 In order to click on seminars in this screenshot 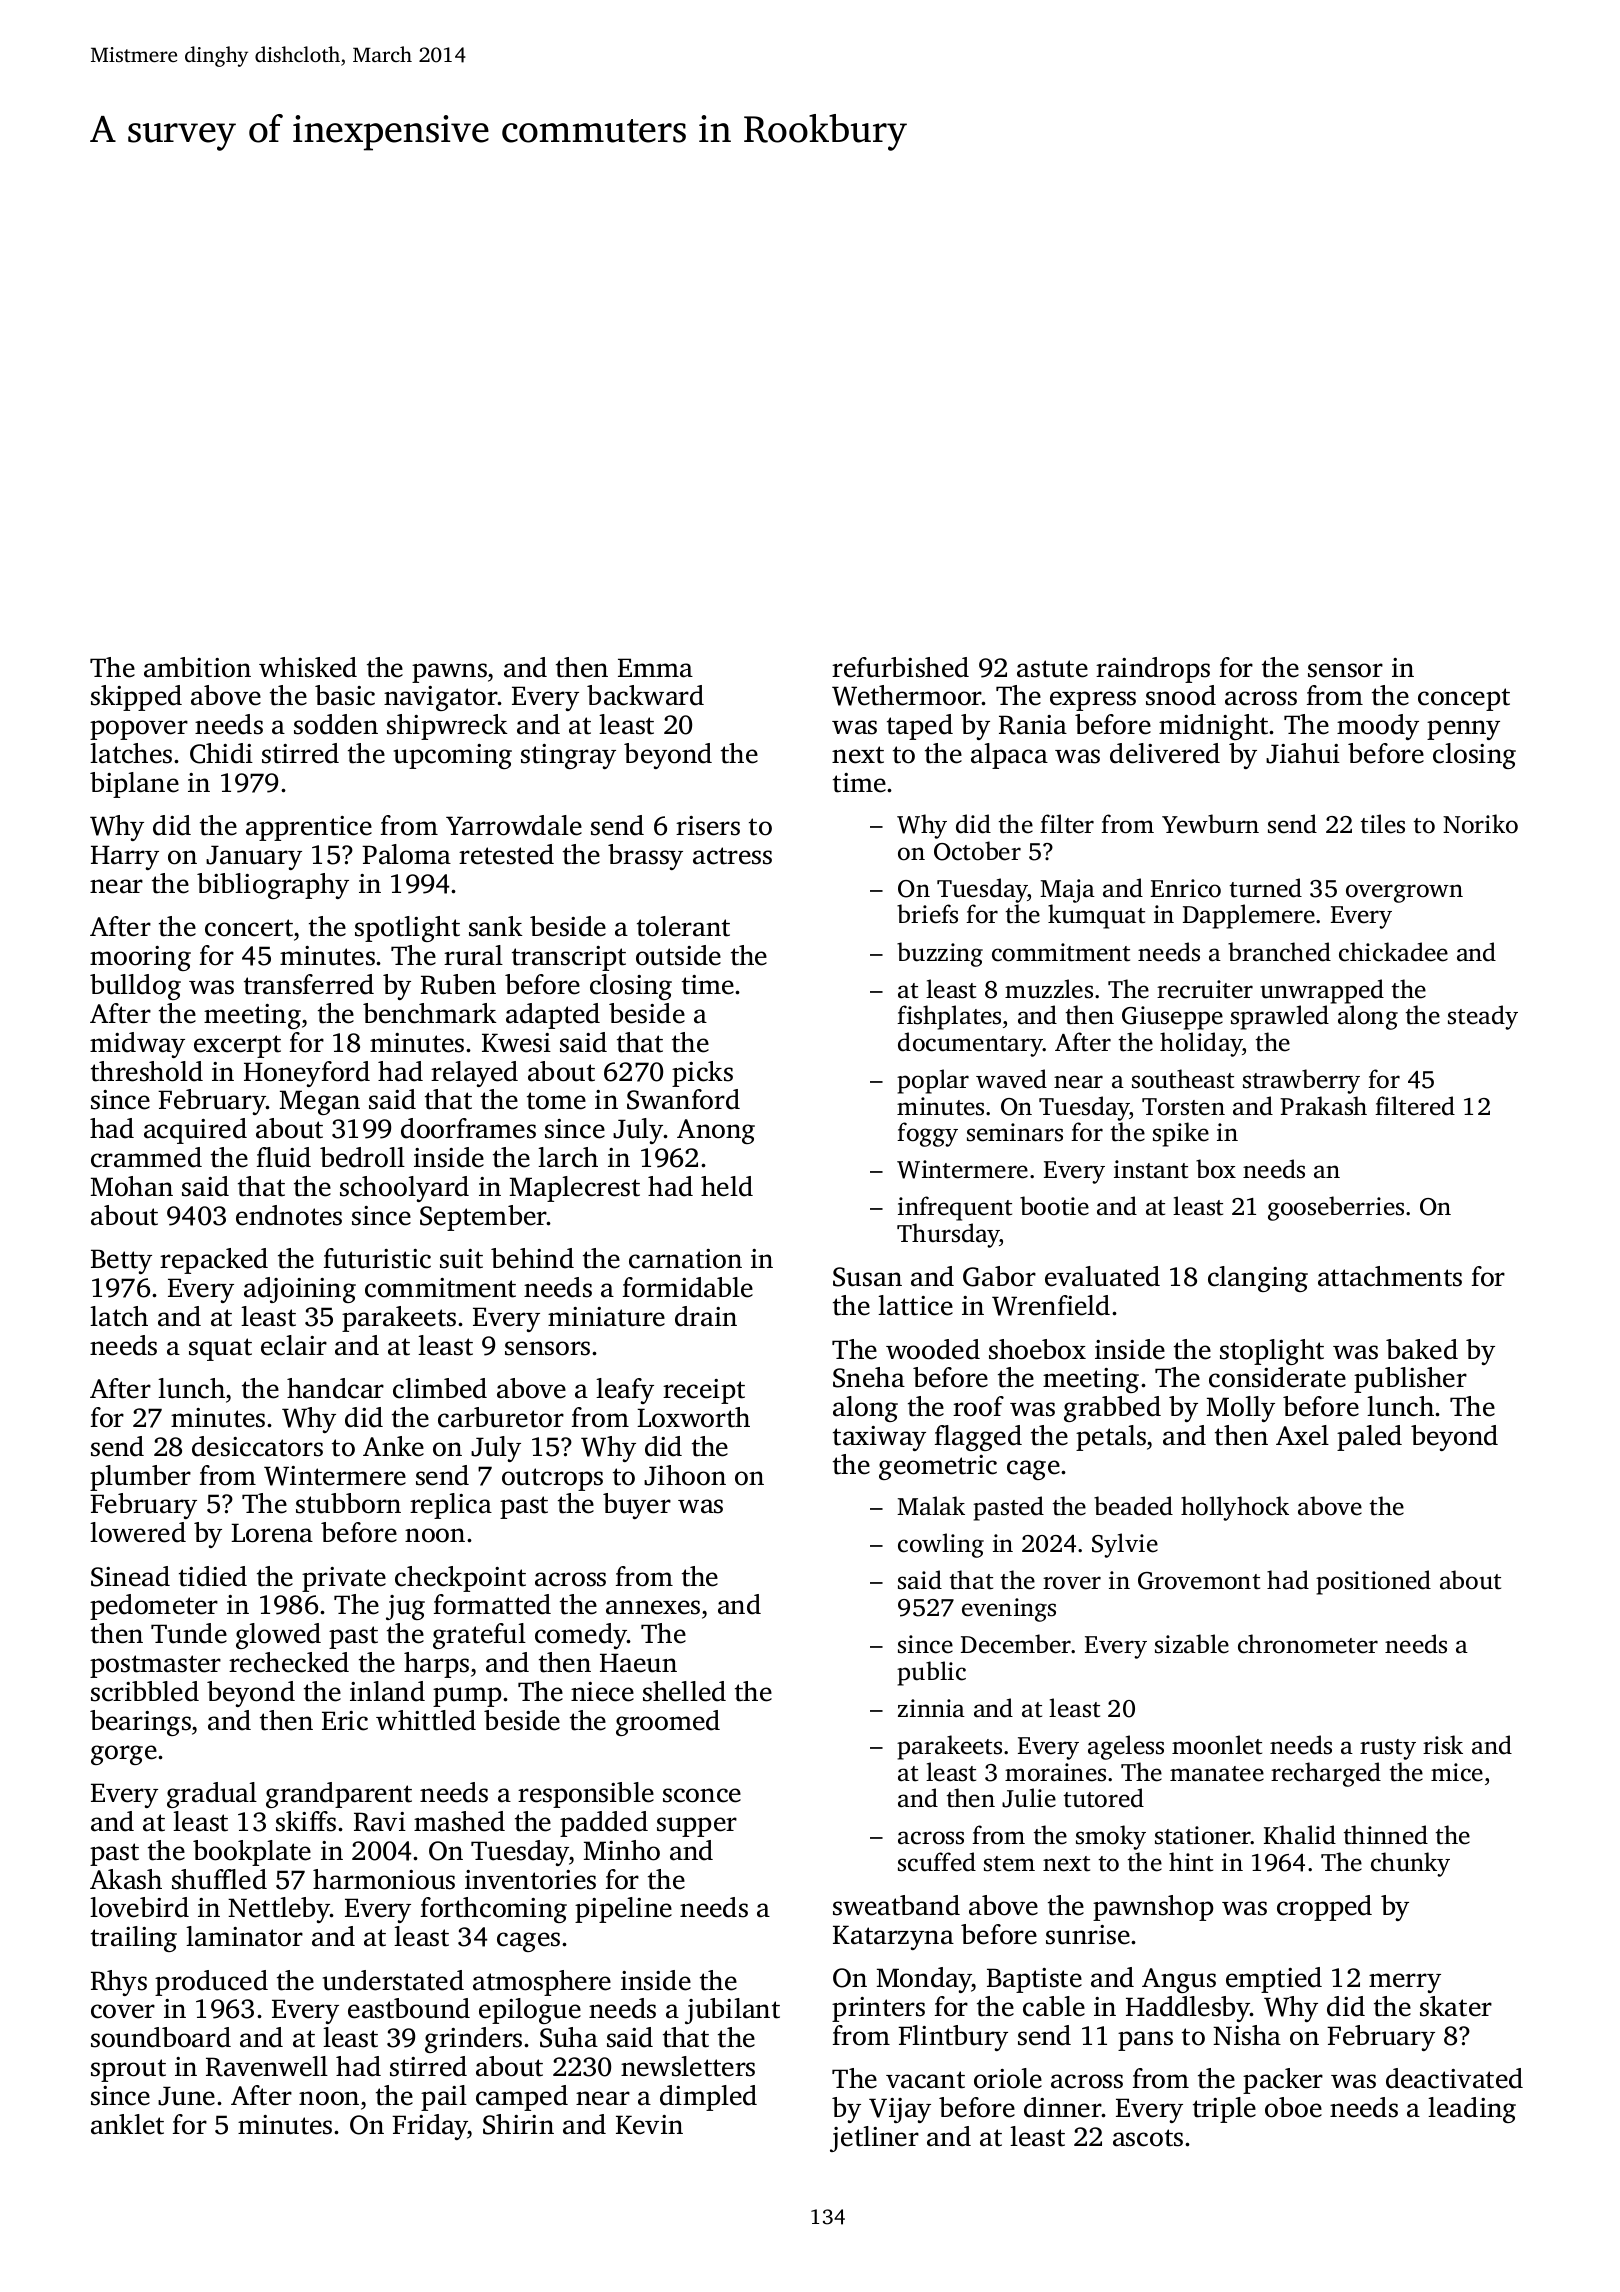, I will do `click(1015, 1132)`.
